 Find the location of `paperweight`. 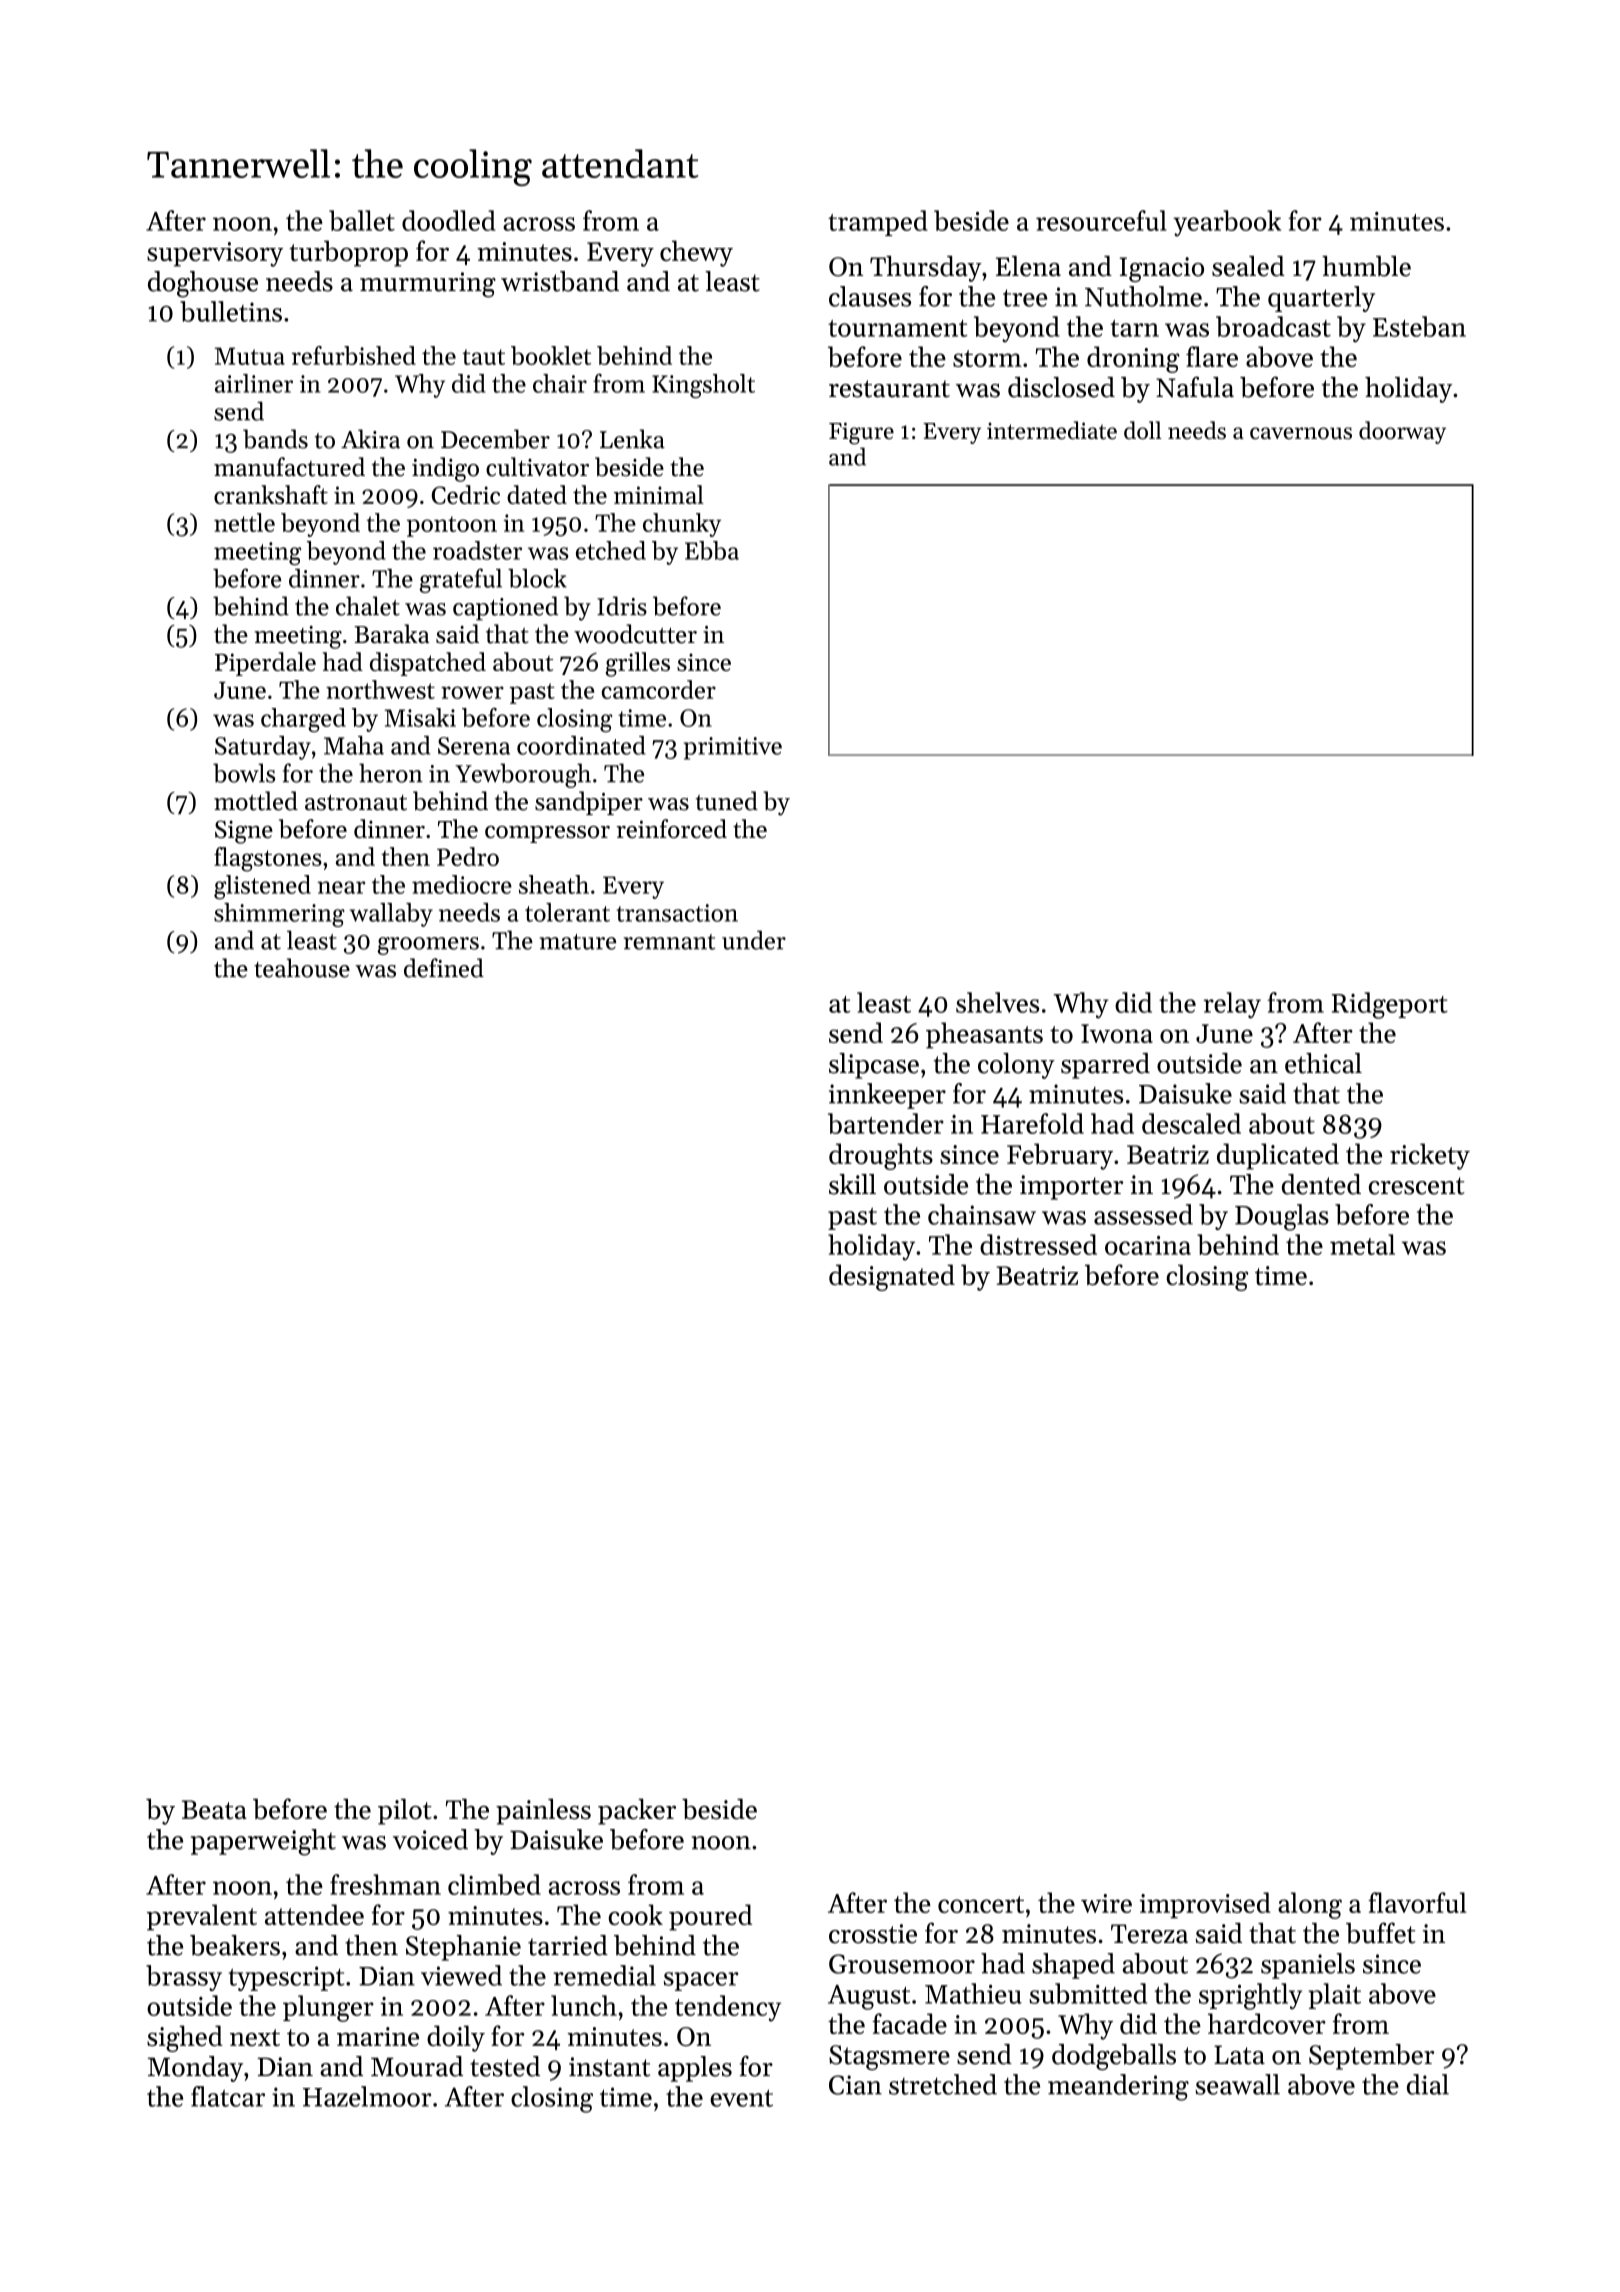

paperweight is located at coordinates (263, 1842).
